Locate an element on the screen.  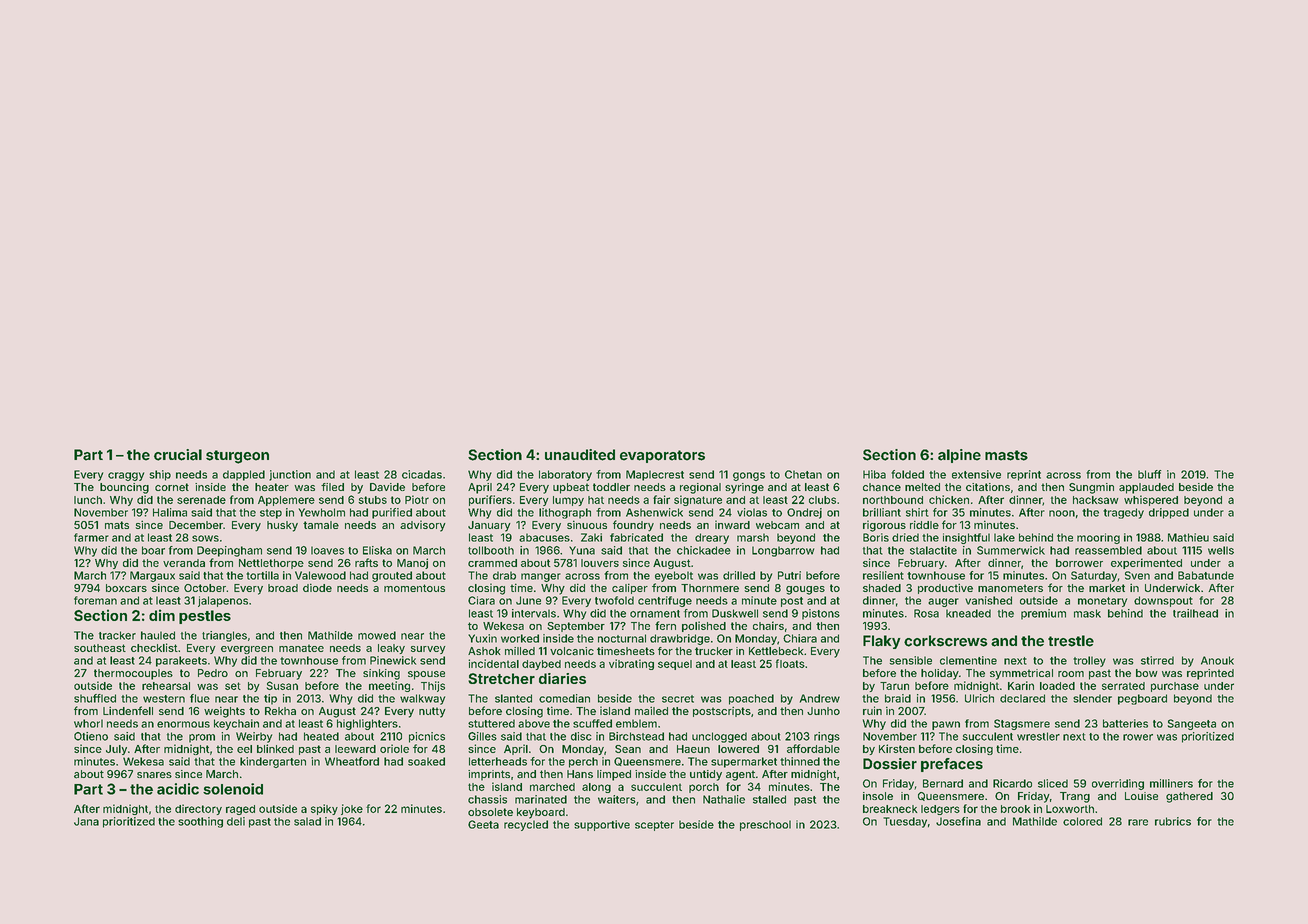
stalactite is located at coordinates (933, 550).
